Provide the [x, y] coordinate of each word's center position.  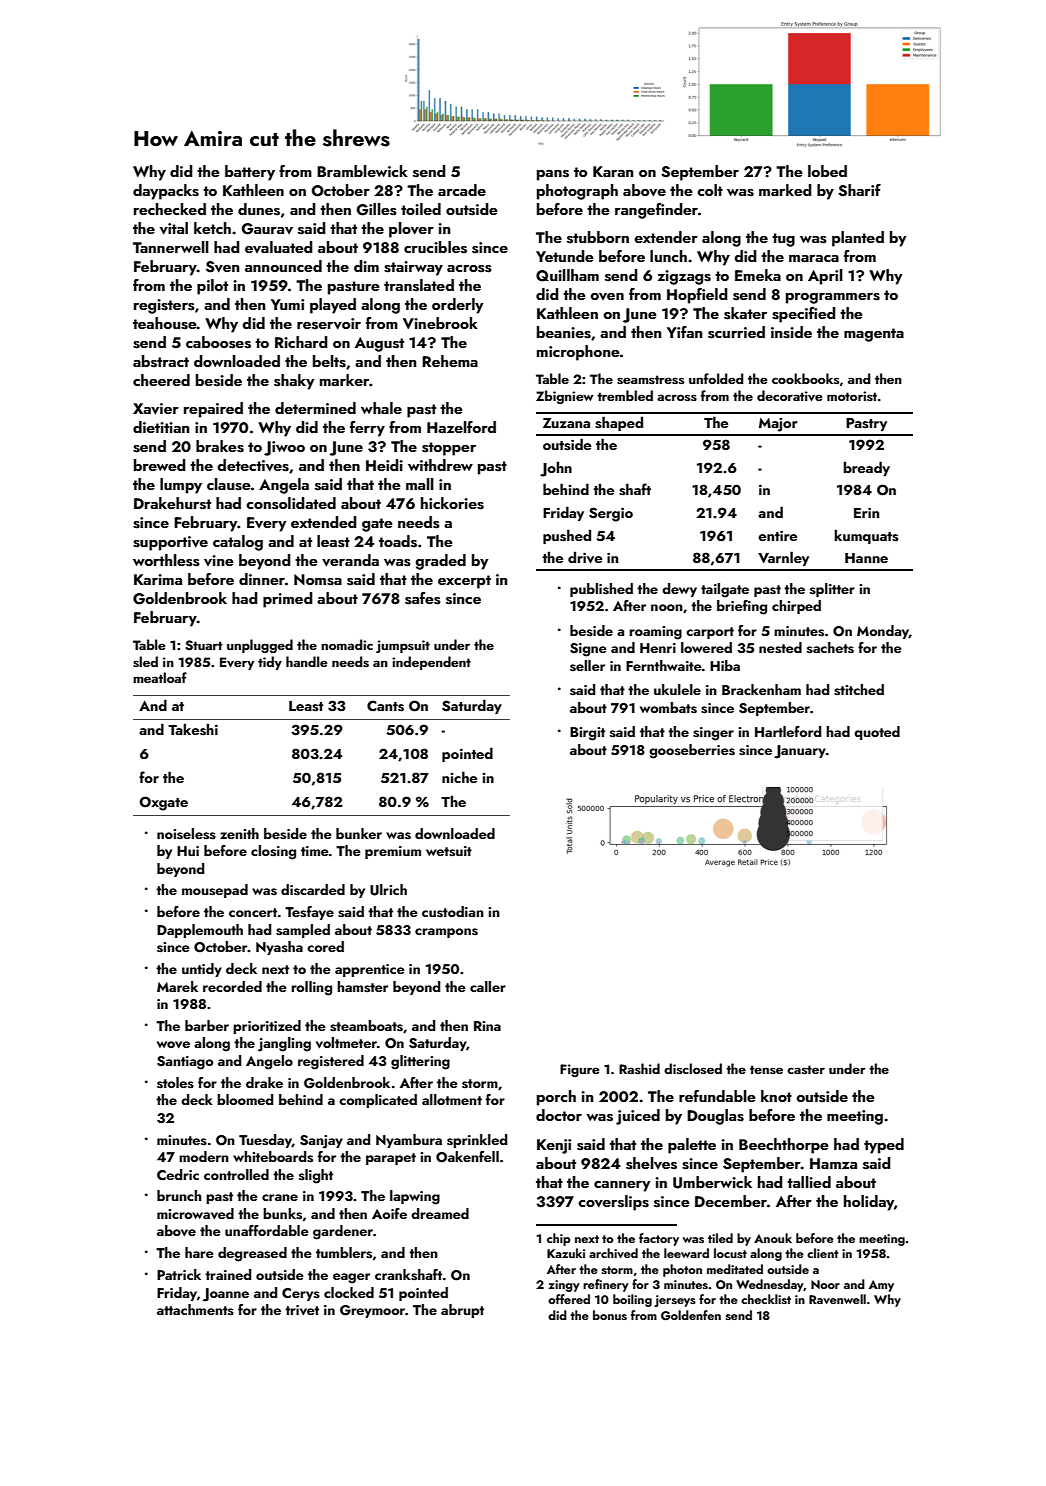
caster [806, 1069]
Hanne [866, 558]
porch [556, 1098]
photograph [577, 192]
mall [420, 484]
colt [710, 190]
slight [316, 1176]
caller [488, 986]
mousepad [215, 891]
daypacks [166, 192]
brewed [160, 465]
